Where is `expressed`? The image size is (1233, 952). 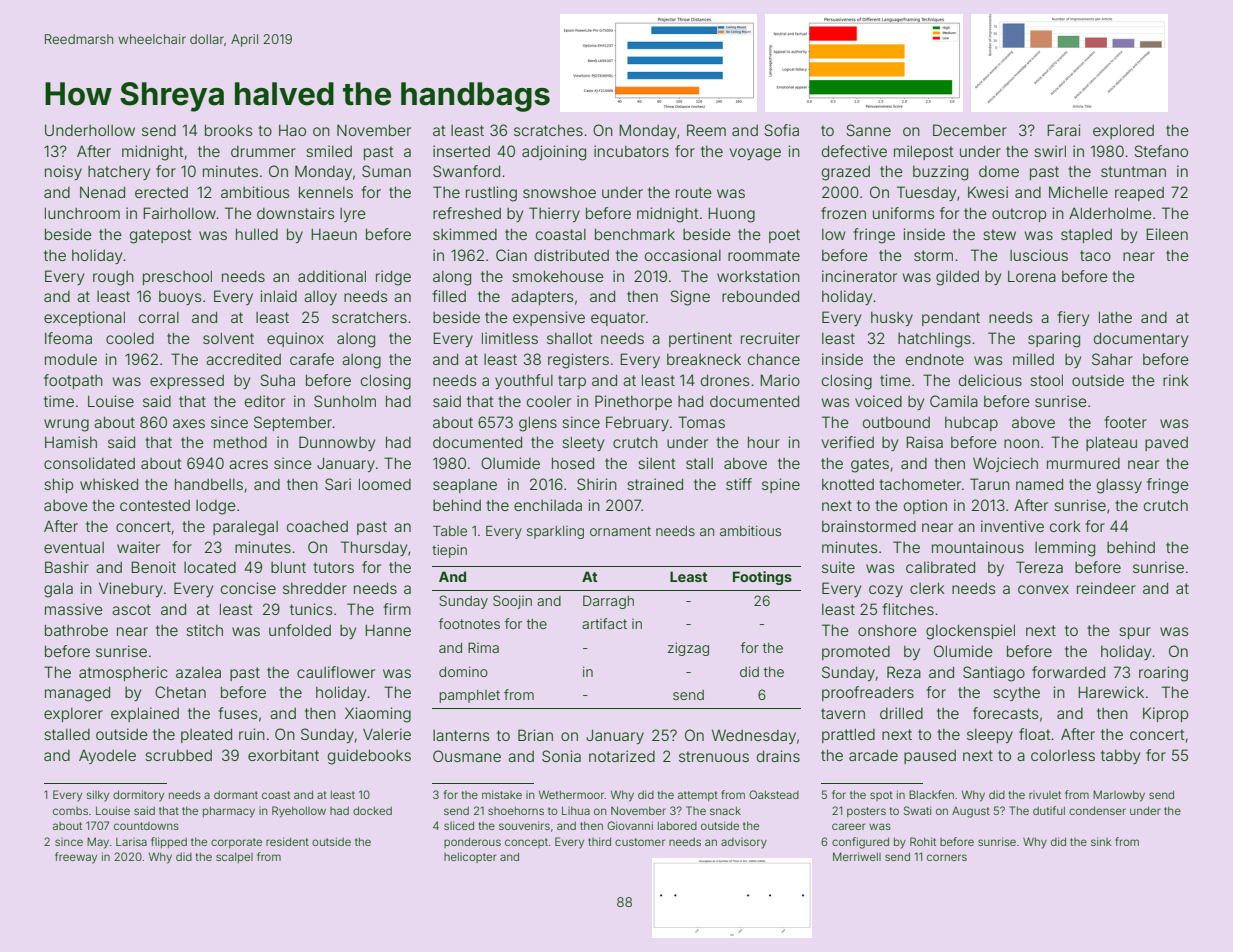
expressed is located at coordinates (187, 382).
